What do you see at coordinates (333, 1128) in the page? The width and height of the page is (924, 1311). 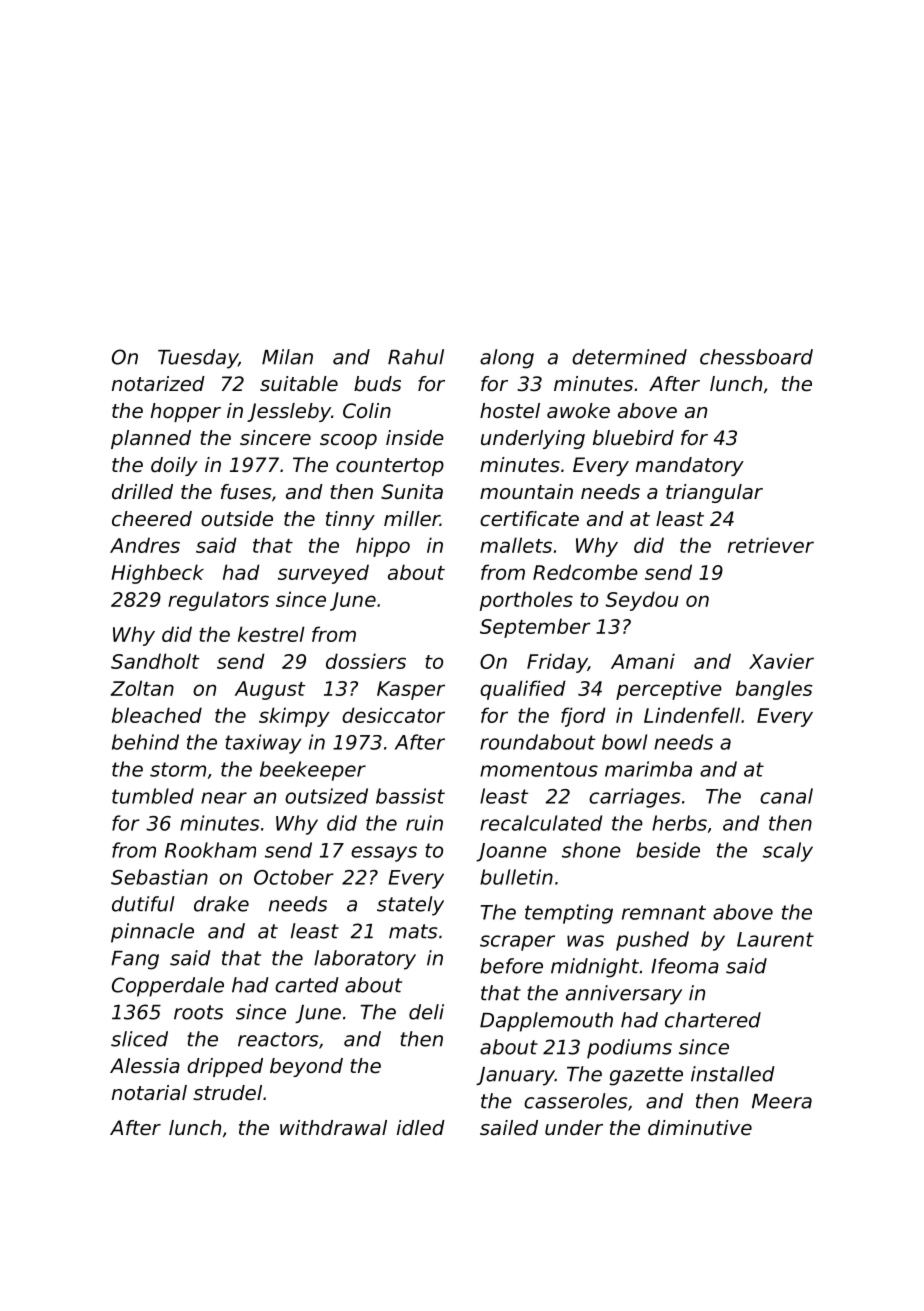 I see `withdrawal` at bounding box center [333, 1128].
